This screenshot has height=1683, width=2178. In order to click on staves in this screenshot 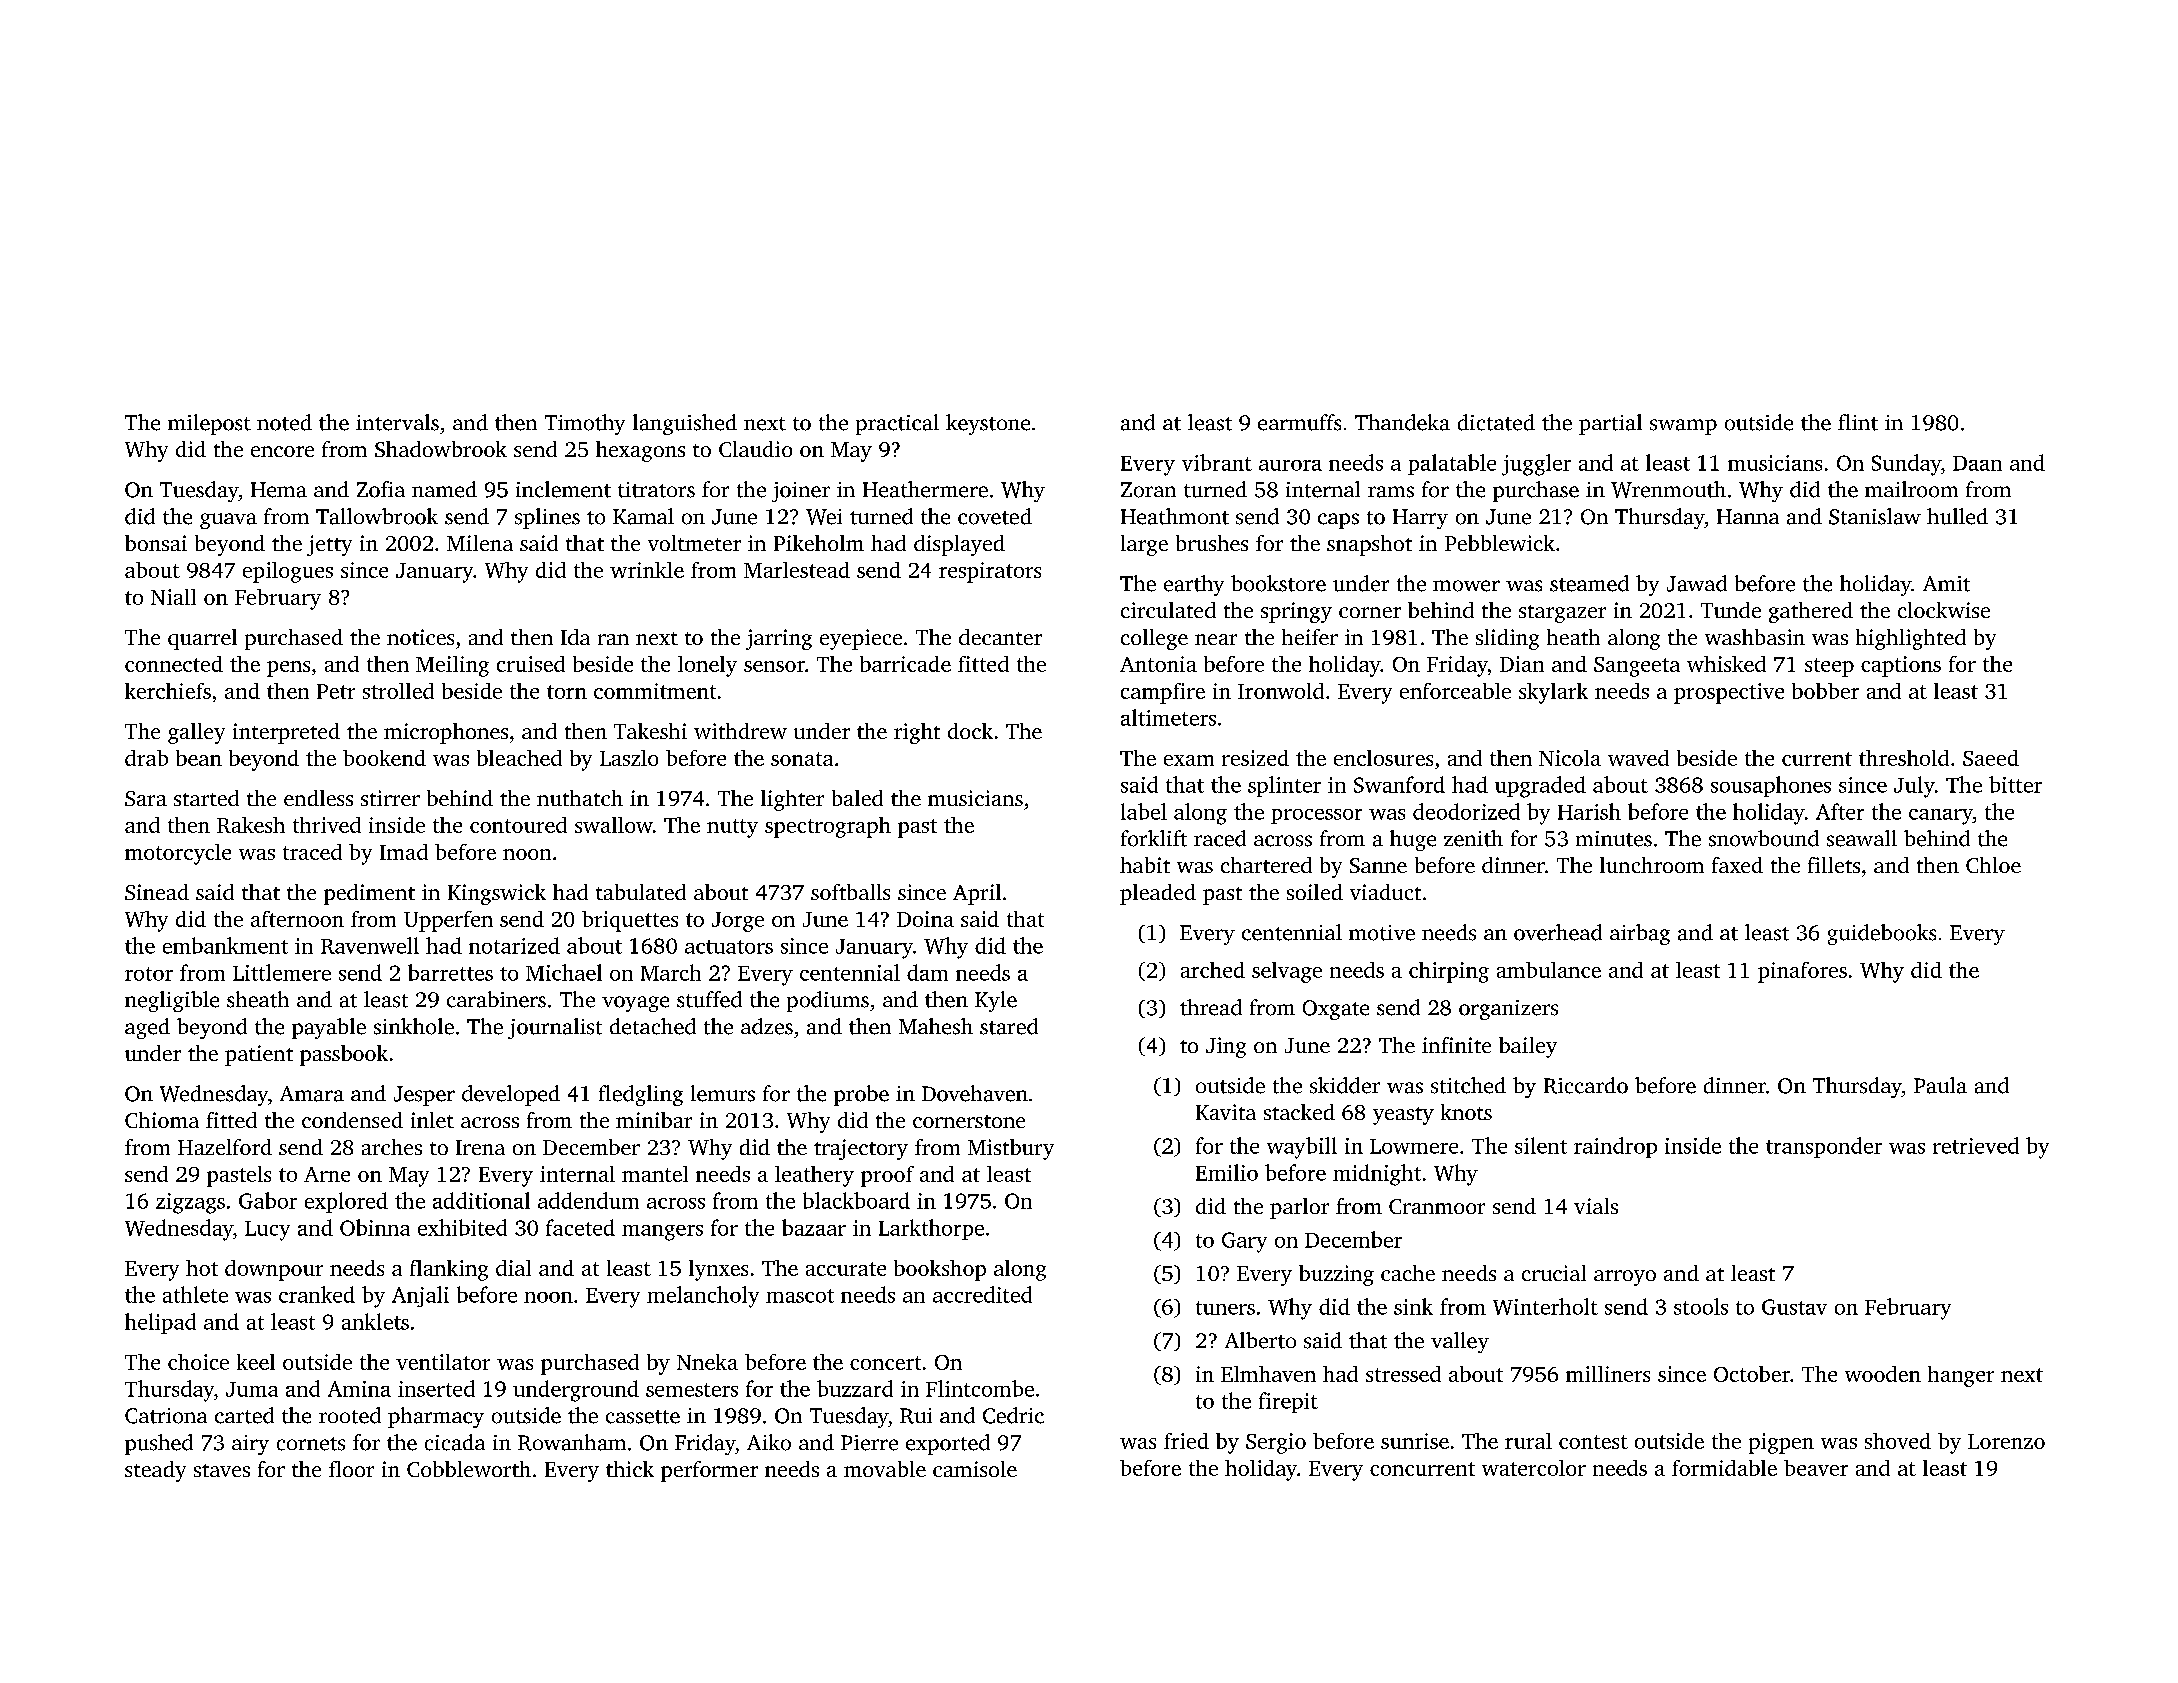, I will do `click(222, 1470)`.
